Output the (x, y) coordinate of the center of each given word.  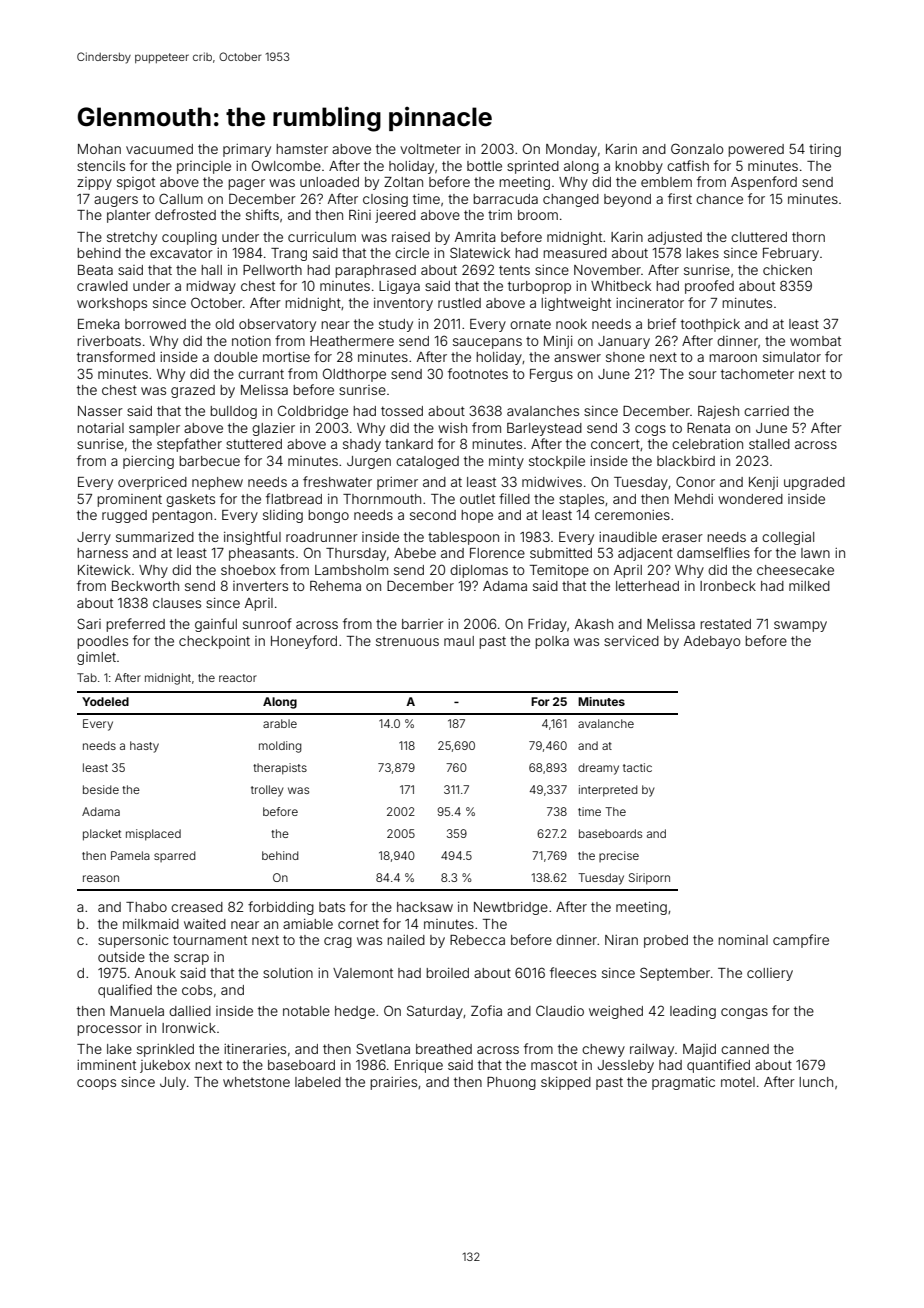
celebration (707, 444)
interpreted (608, 791)
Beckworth (145, 586)
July (173, 1083)
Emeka (99, 324)
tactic (637, 767)
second (433, 515)
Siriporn (649, 879)
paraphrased (375, 271)
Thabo (146, 907)
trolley (267, 791)
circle (412, 253)
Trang (289, 254)
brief (662, 323)
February (791, 254)
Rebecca (477, 940)
